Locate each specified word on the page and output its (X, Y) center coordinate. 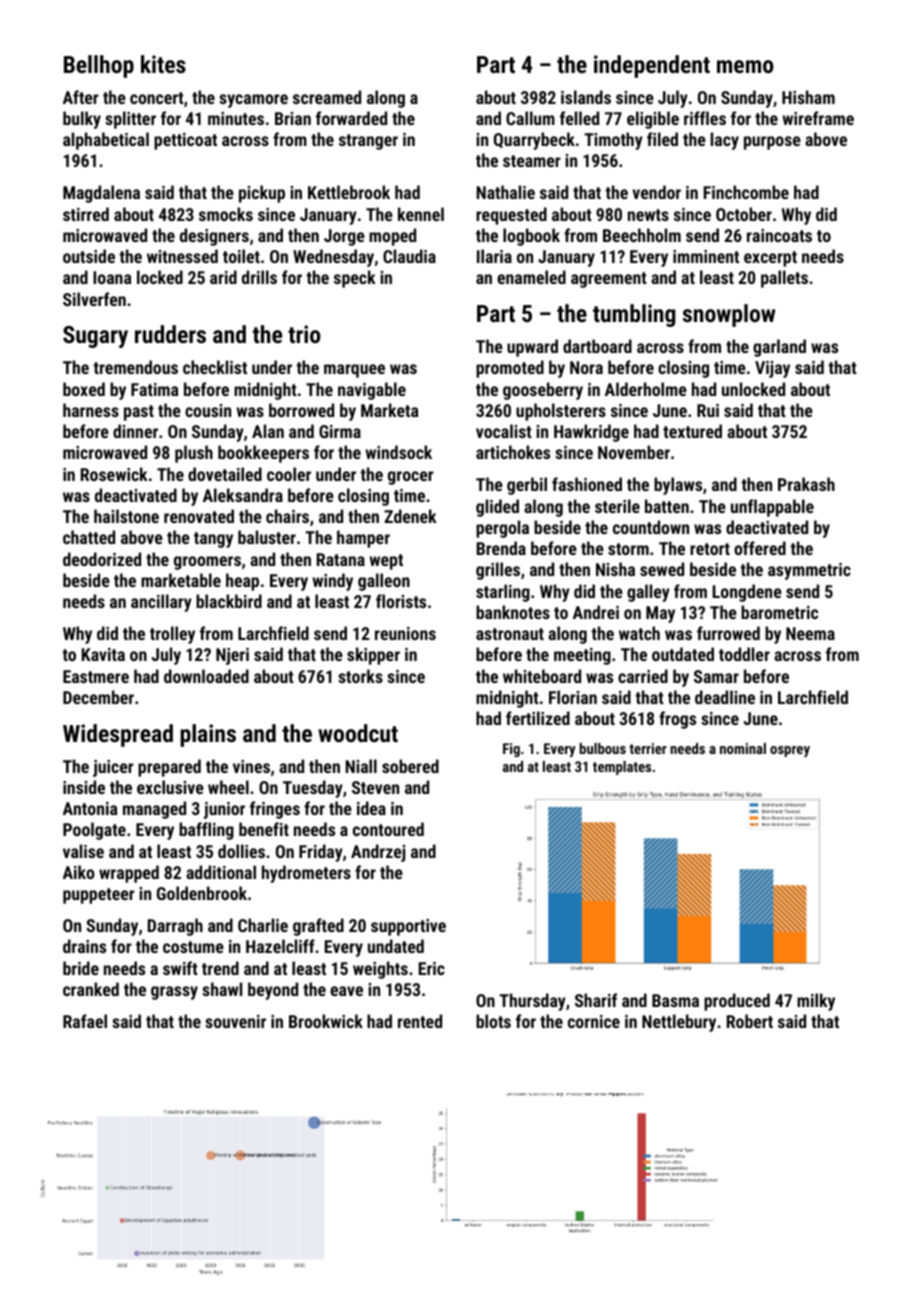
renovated (199, 516)
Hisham (808, 97)
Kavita (103, 654)
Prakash (806, 484)
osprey (790, 751)
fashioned (587, 484)
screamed (327, 97)
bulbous (602, 748)
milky (816, 1002)
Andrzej (378, 853)
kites (163, 64)
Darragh (175, 927)
